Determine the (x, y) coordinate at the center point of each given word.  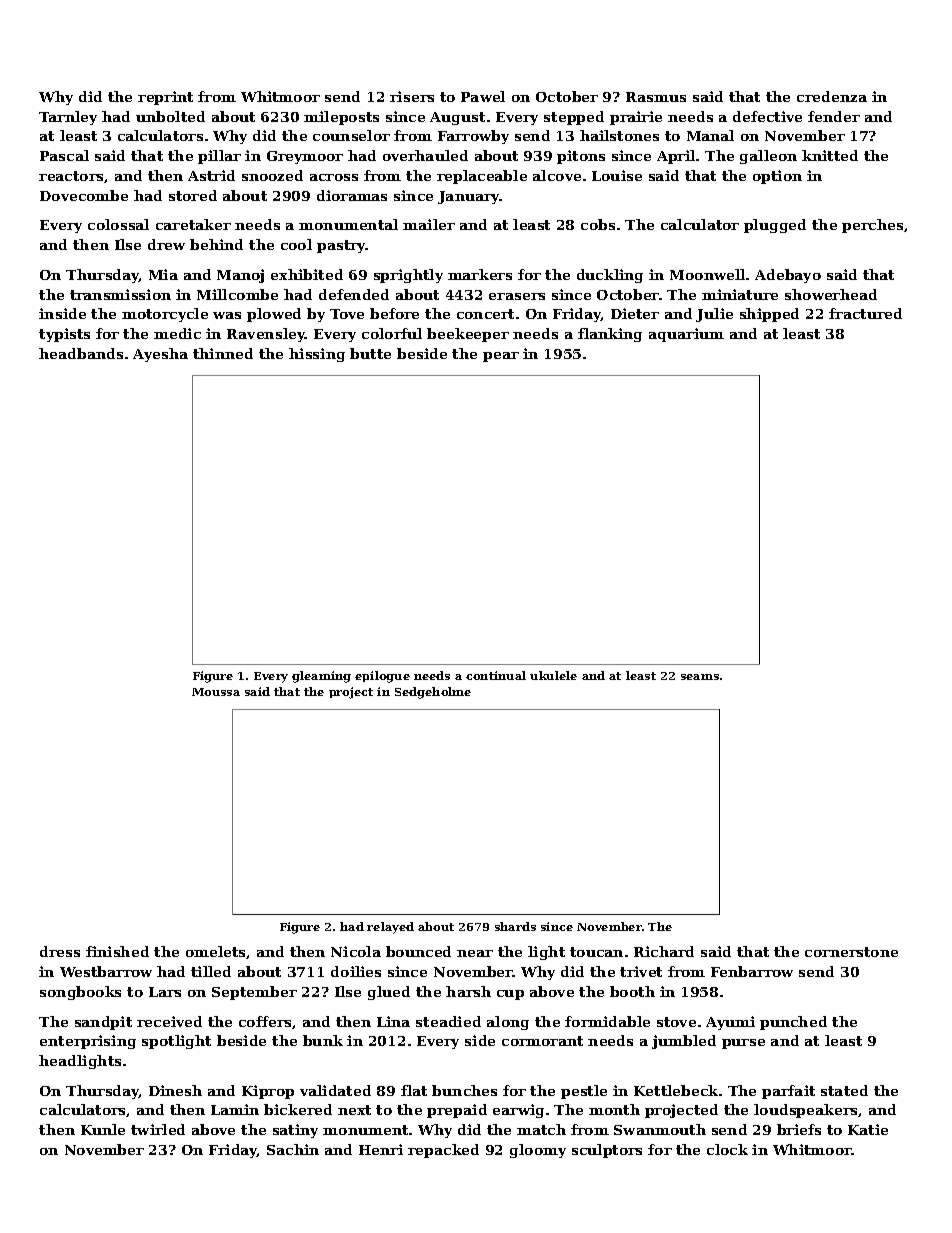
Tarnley (68, 118)
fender (834, 116)
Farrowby (473, 137)
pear (501, 357)
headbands (81, 353)
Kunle (103, 1129)
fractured (865, 313)
